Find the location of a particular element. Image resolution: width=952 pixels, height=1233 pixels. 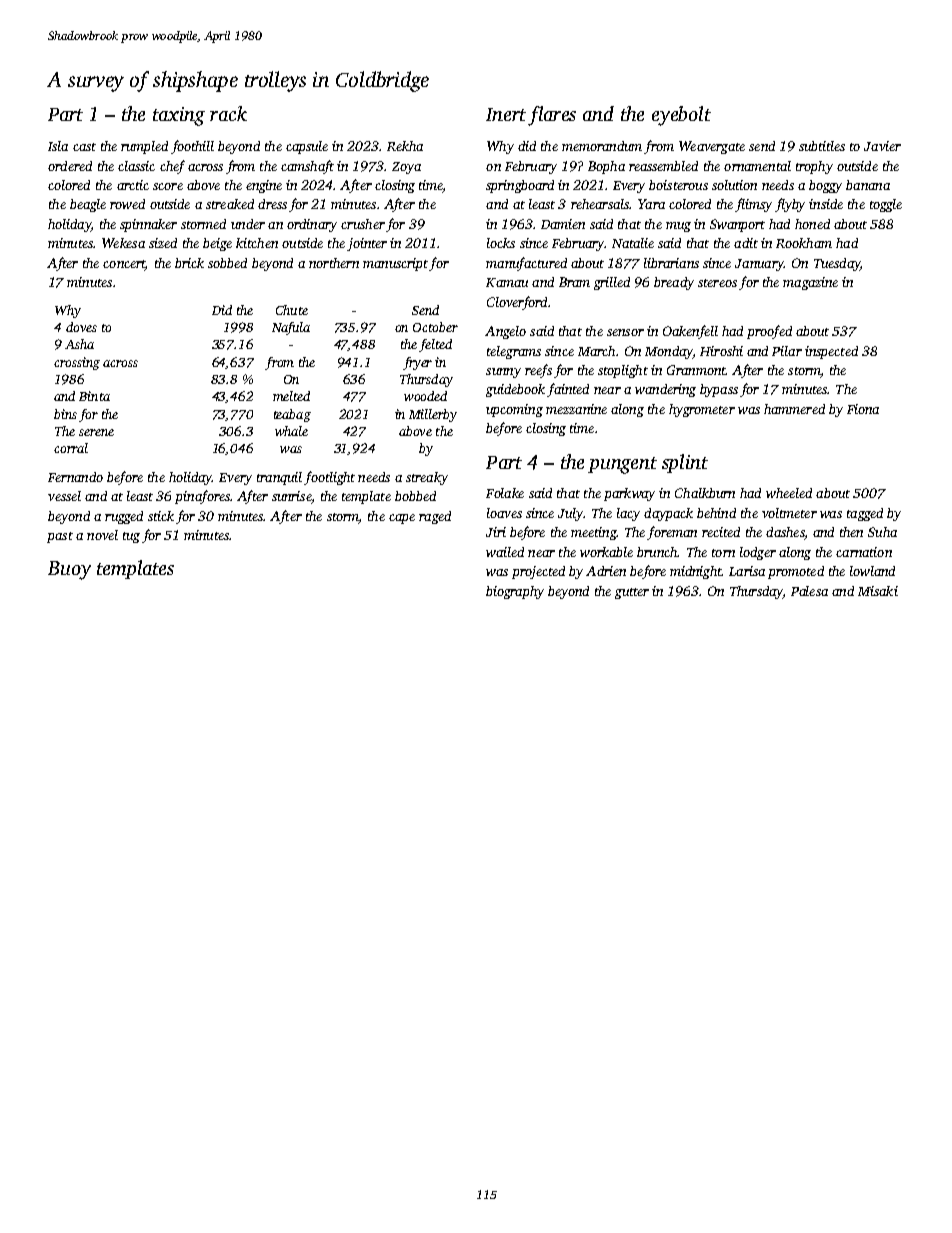

Kamau is located at coordinates (507, 282).
